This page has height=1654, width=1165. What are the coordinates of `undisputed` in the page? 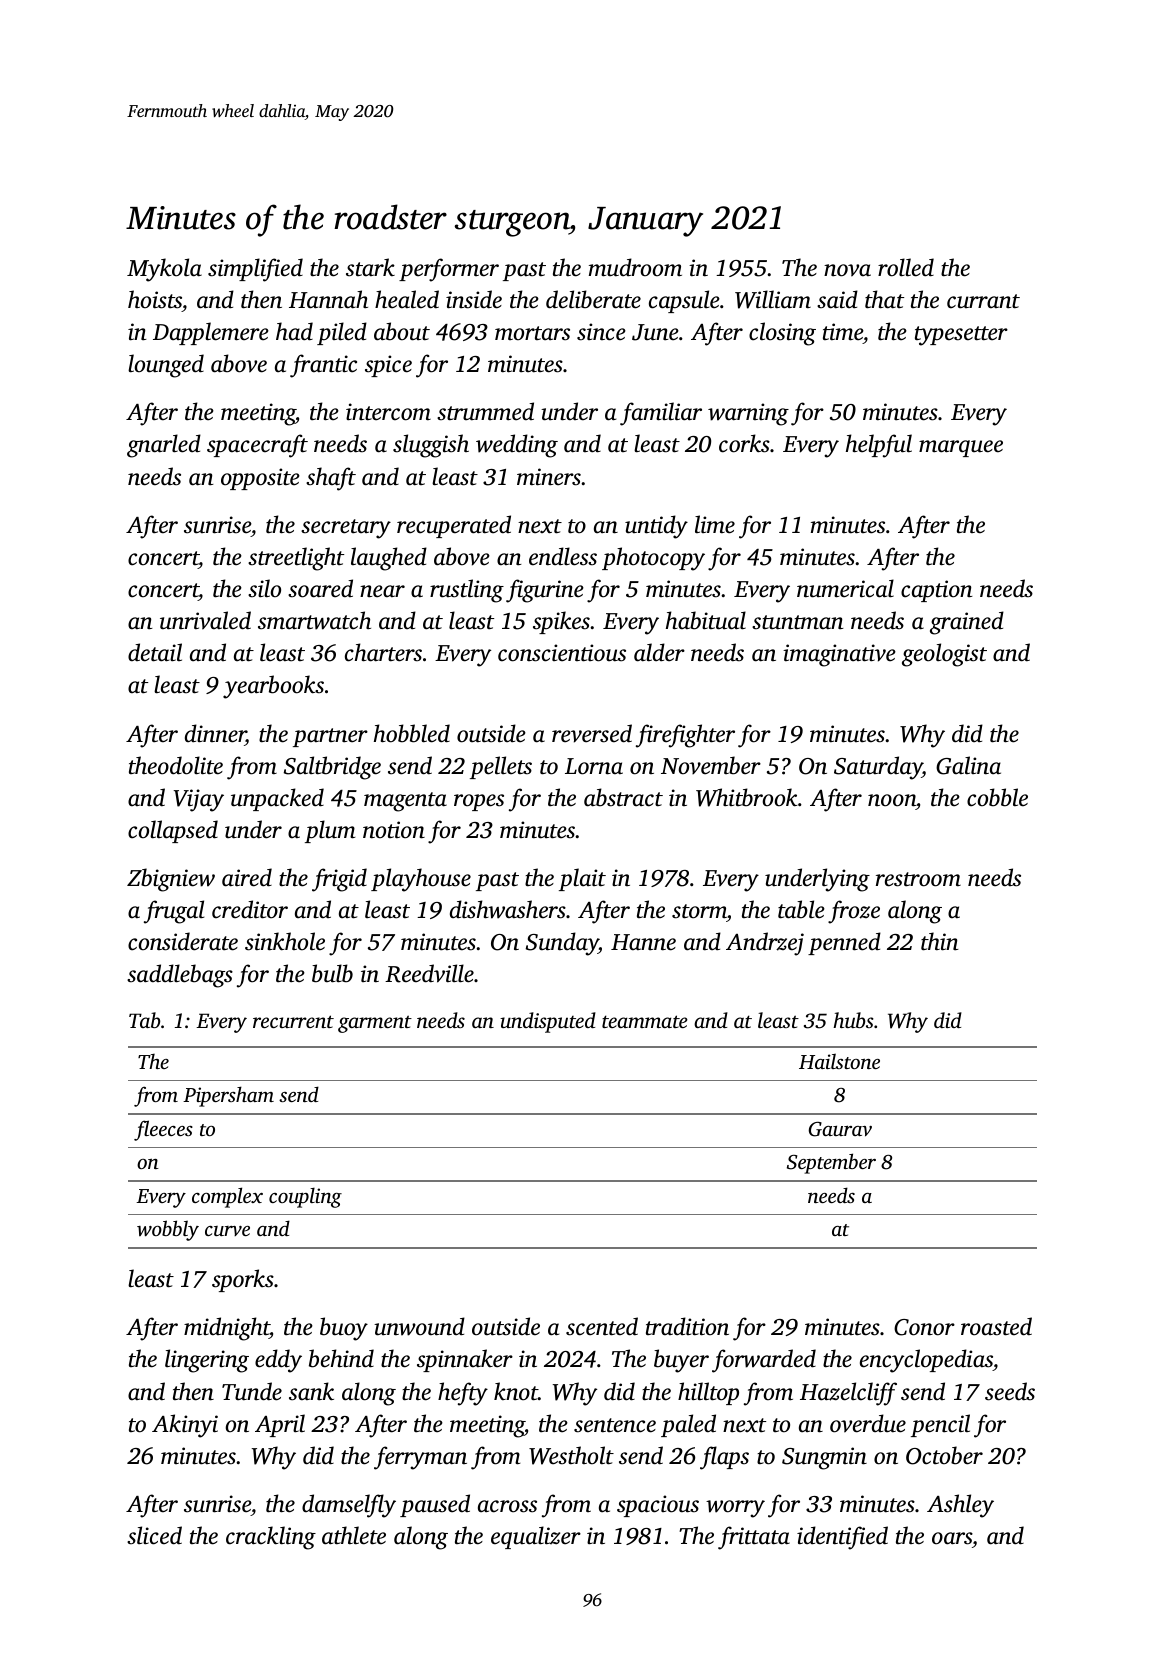 It's located at (548, 1022).
